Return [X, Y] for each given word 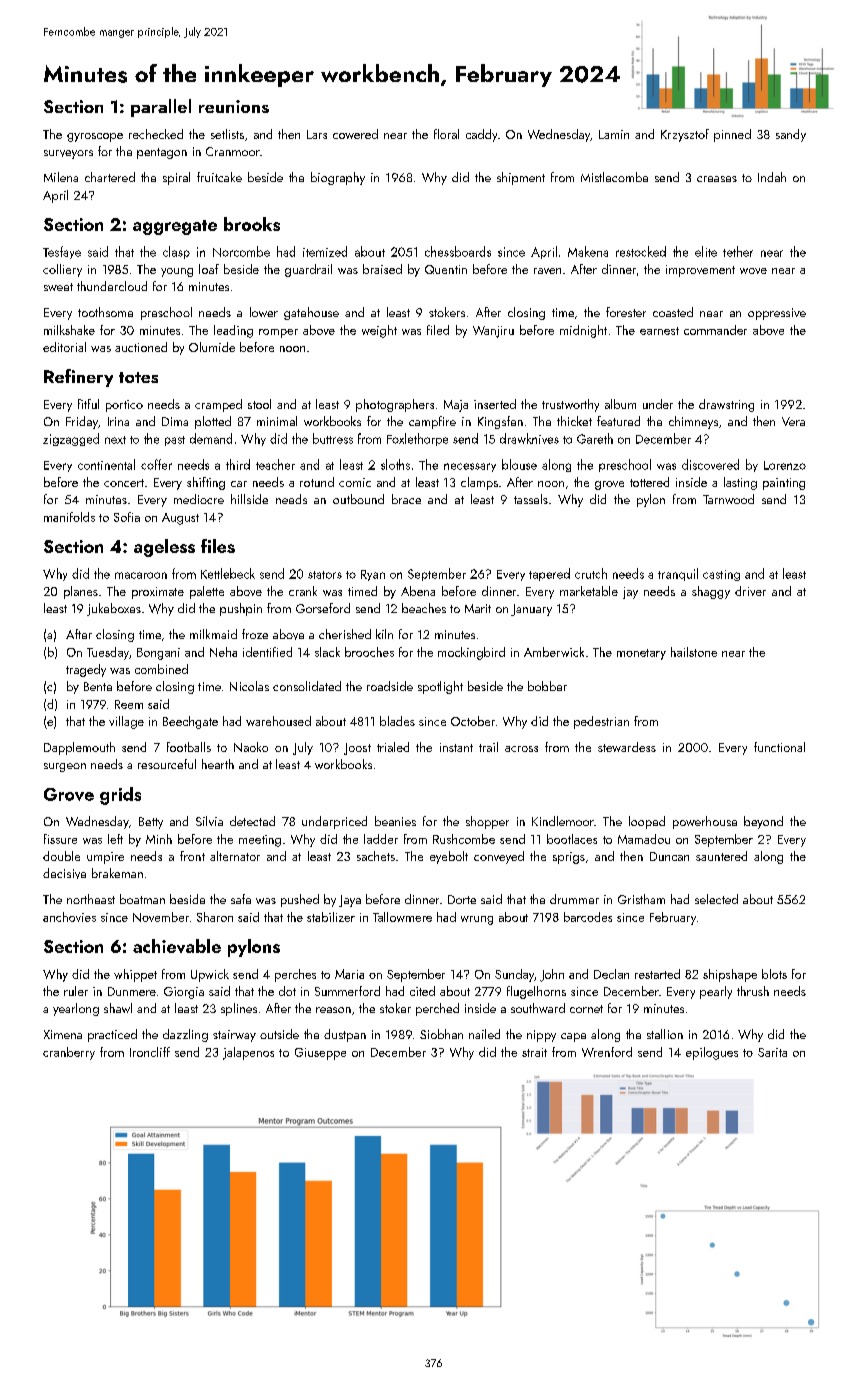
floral [446, 134]
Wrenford [607, 1052]
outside [279, 1034]
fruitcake [219, 177]
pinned [732, 135]
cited [422, 991]
